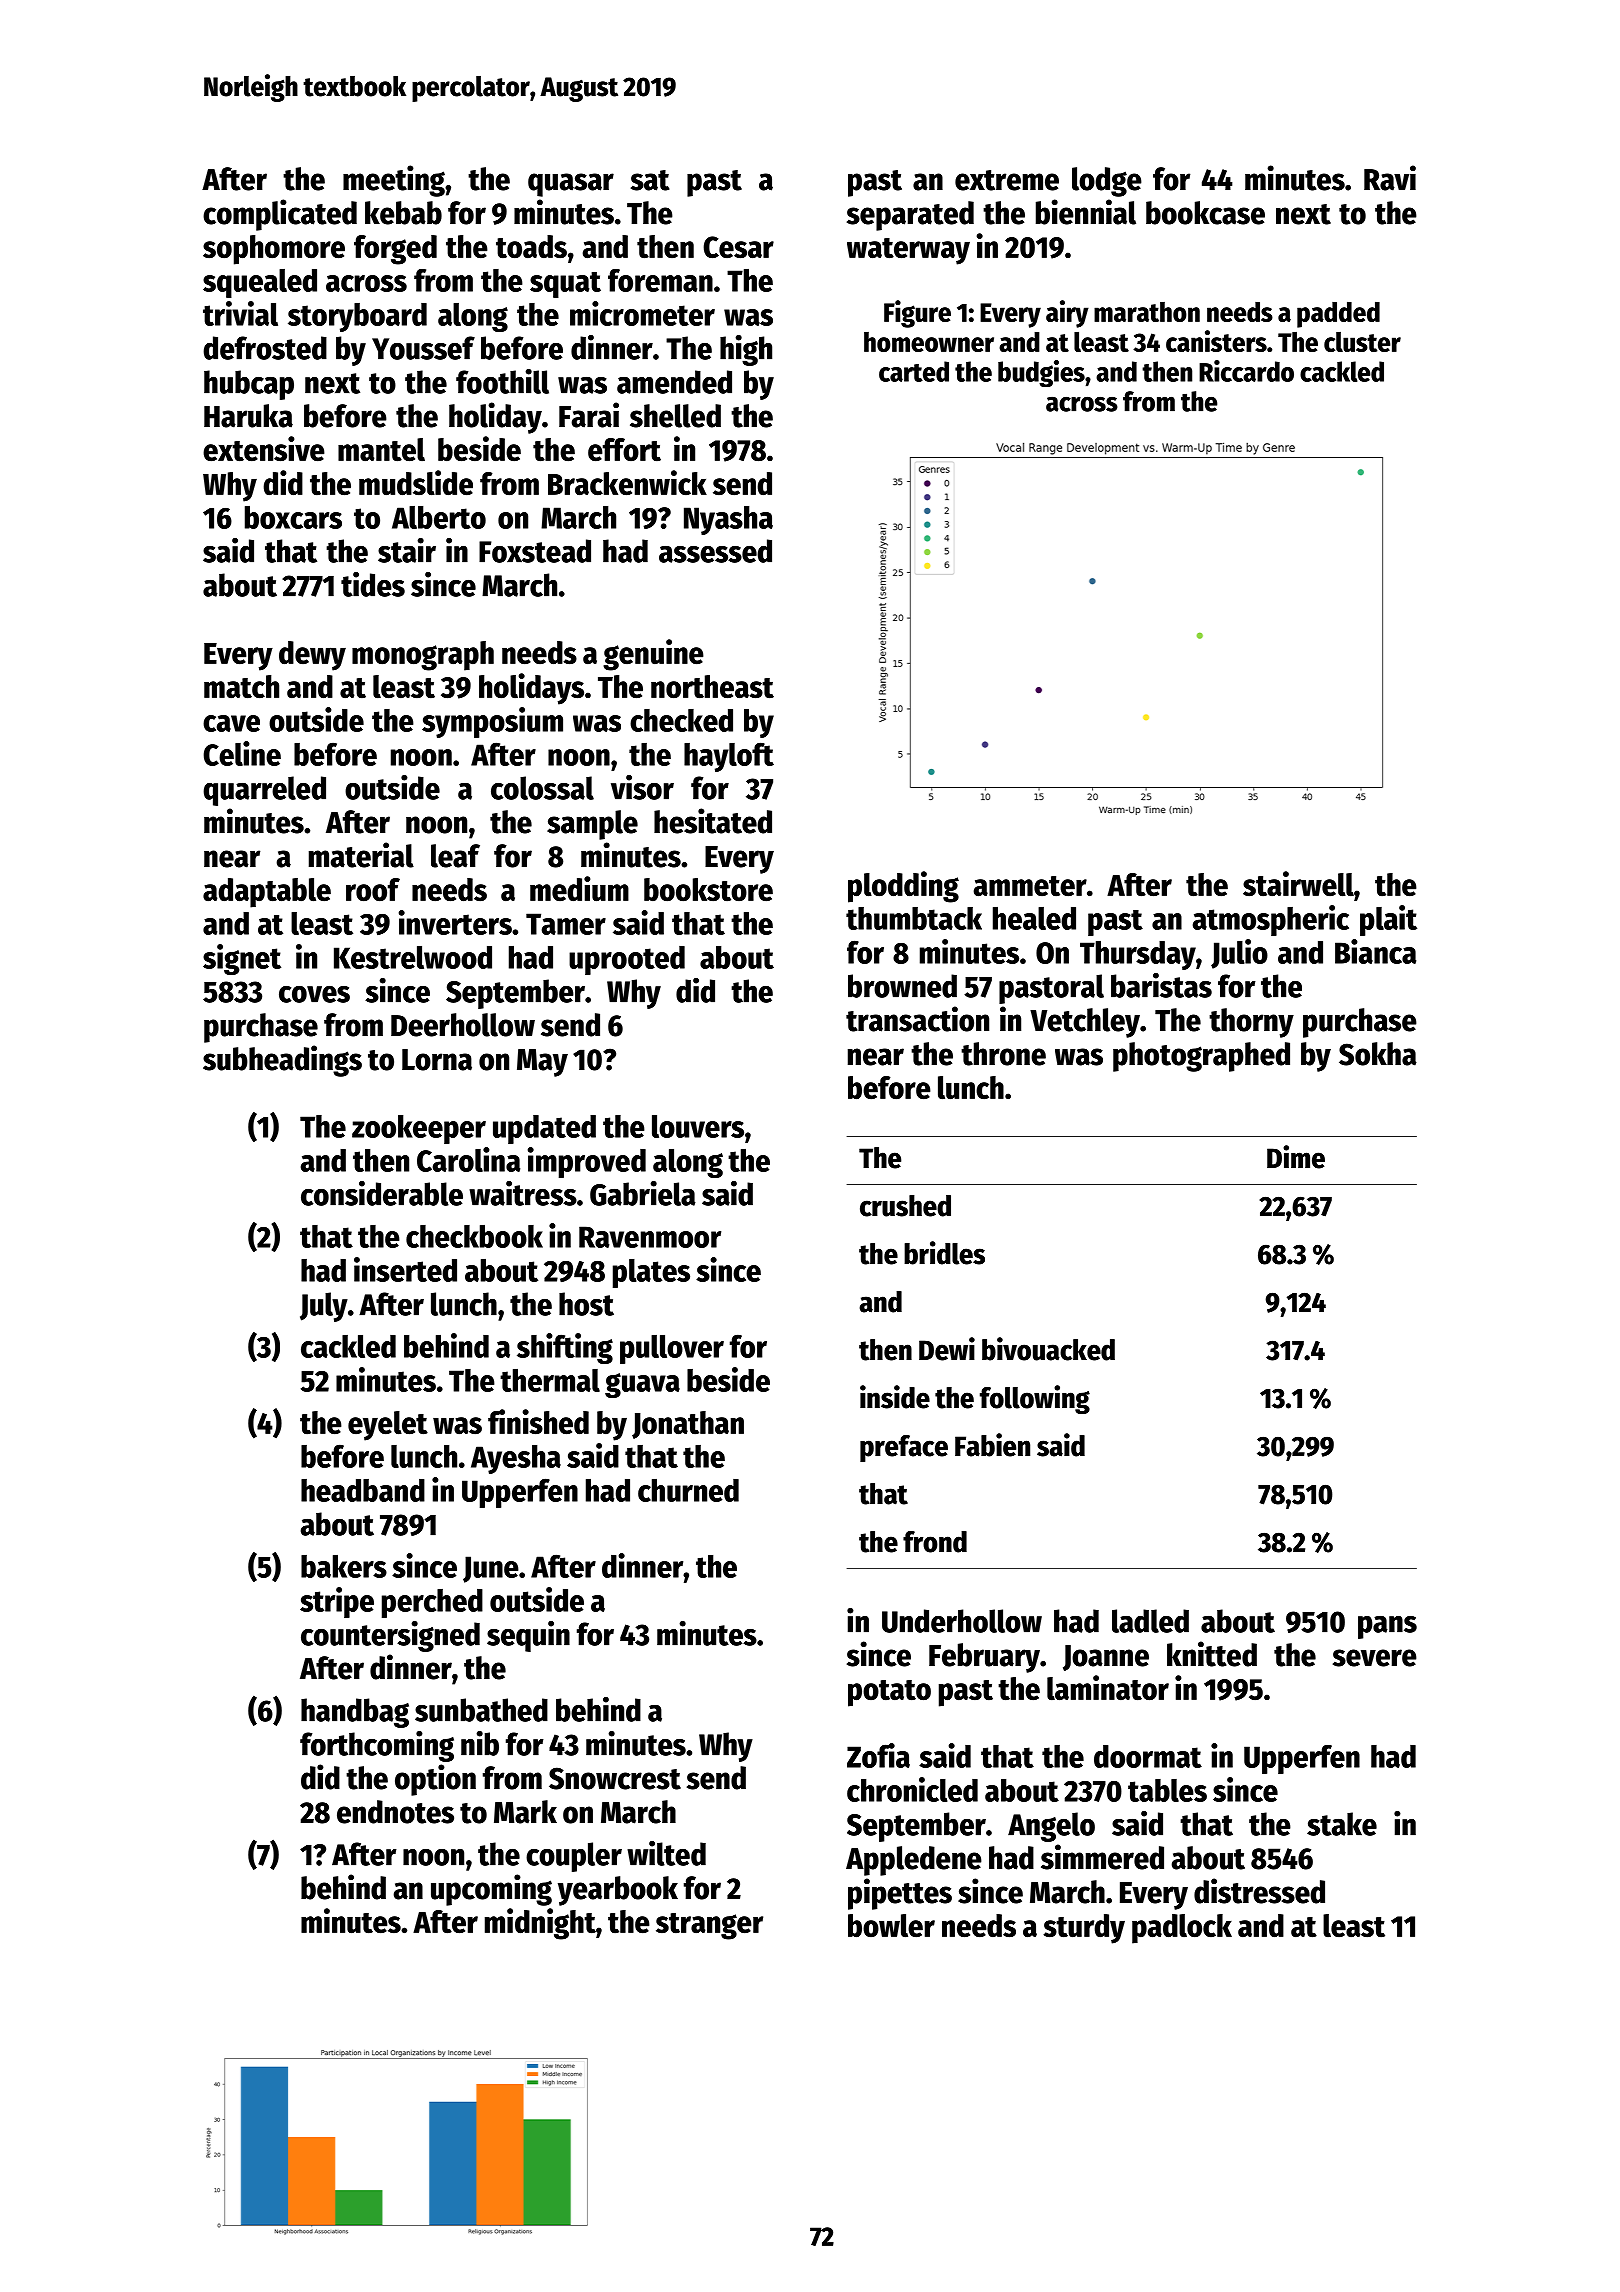 This screenshot has width=1620, height=2292. I want to click on genuine, so click(653, 655).
